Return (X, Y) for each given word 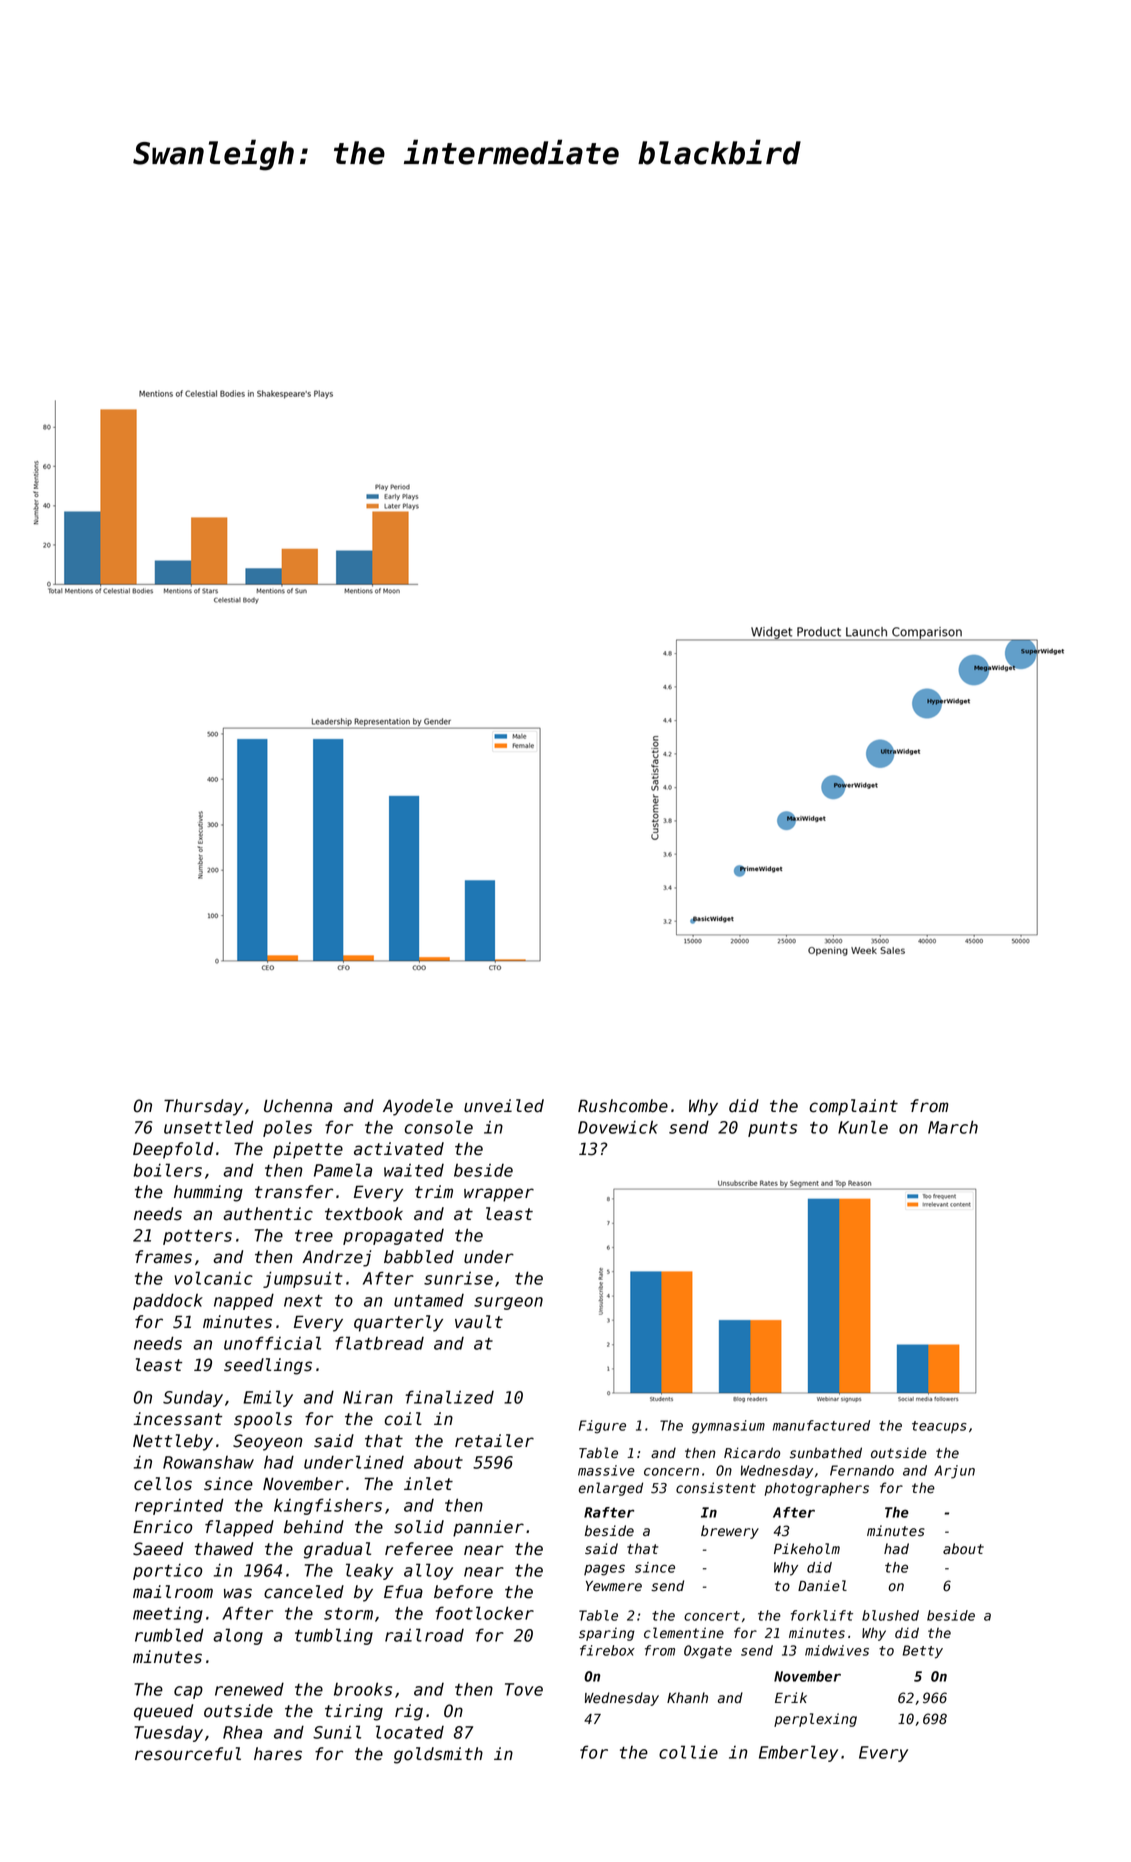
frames (163, 1257)
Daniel (822, 1586)
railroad (424, 1635)
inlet (428, 1484)
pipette (308, 1150)
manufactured (821, 1425)
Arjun (954, 1472)
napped (244, 1301)
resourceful (188, 1754)
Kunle (863, 1127)
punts (772, 1129)
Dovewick (618, 1127)
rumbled (169, 1635)
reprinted (179, 1506)
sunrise (458, 1278)
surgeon (508, 1303)
